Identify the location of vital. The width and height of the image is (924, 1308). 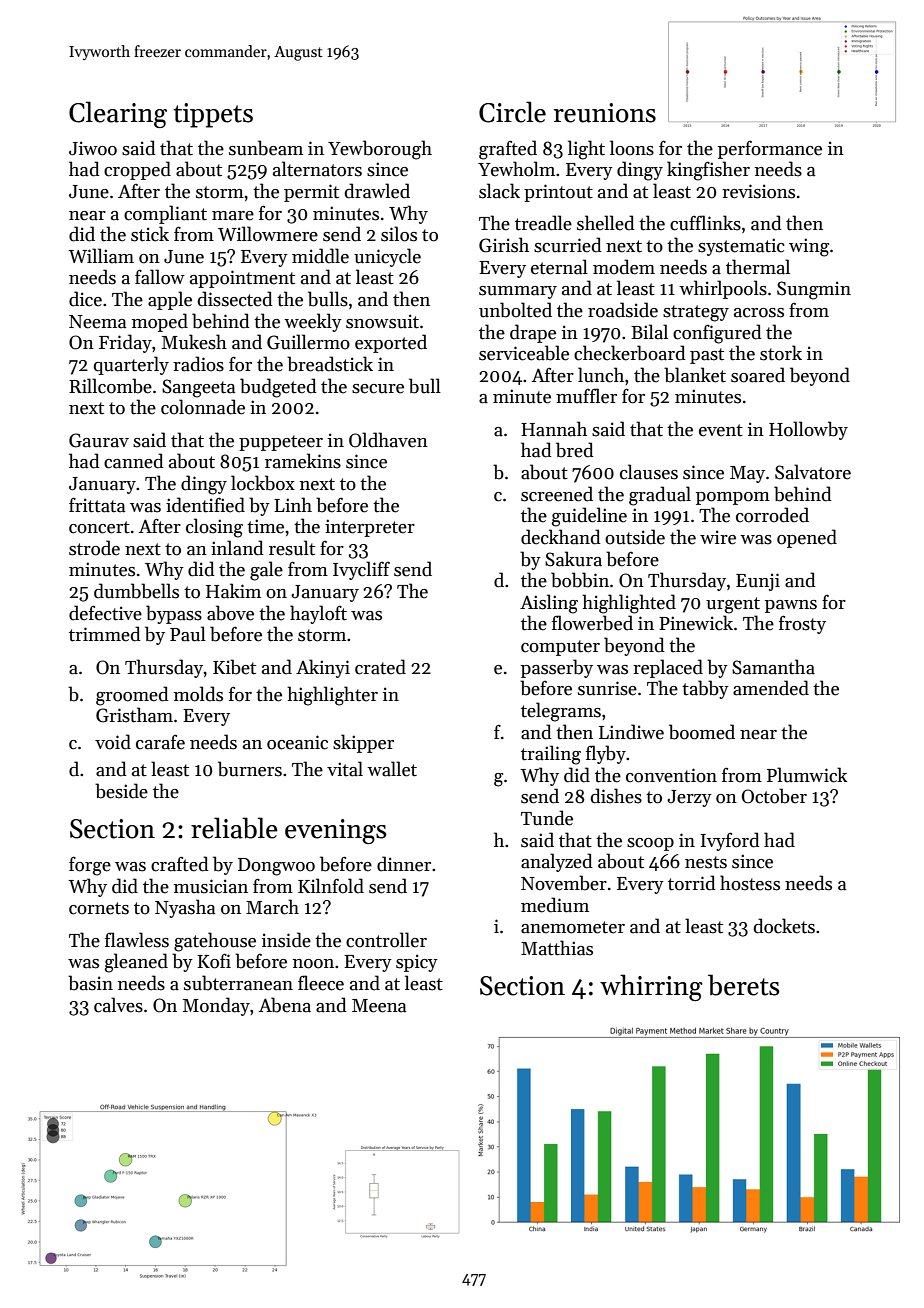
(345, 769).
